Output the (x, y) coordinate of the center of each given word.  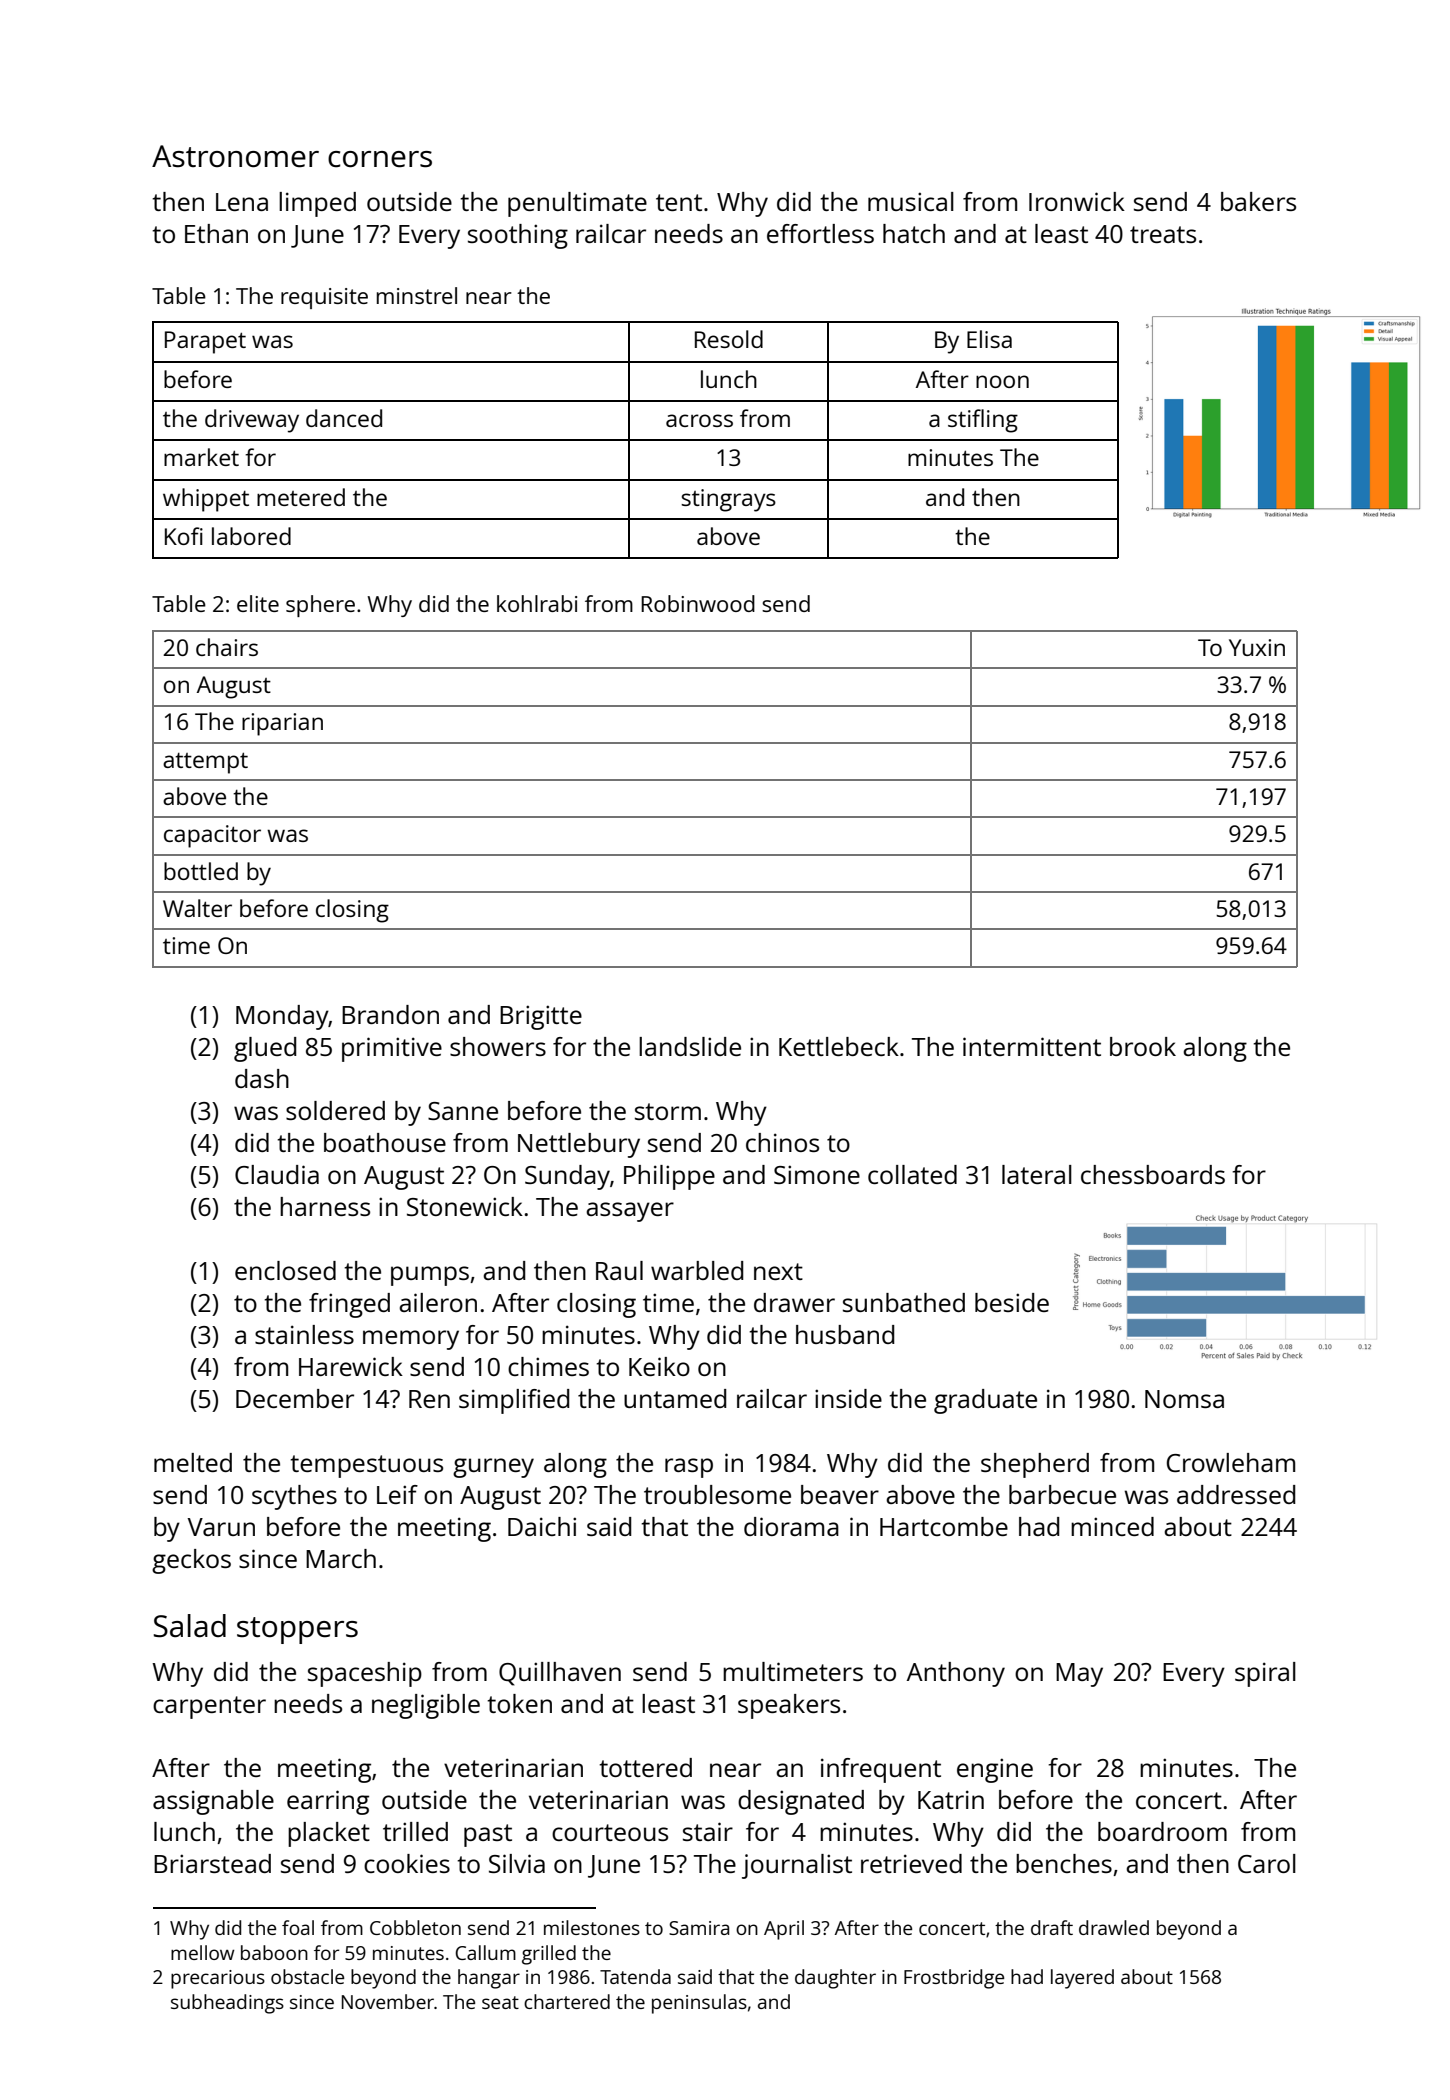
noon (1002, 381)
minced (1112, 1526)
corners (380, 159)
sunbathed (904, 1302)
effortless (820, 233)
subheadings (227, 2004)
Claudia (277, 1174)
